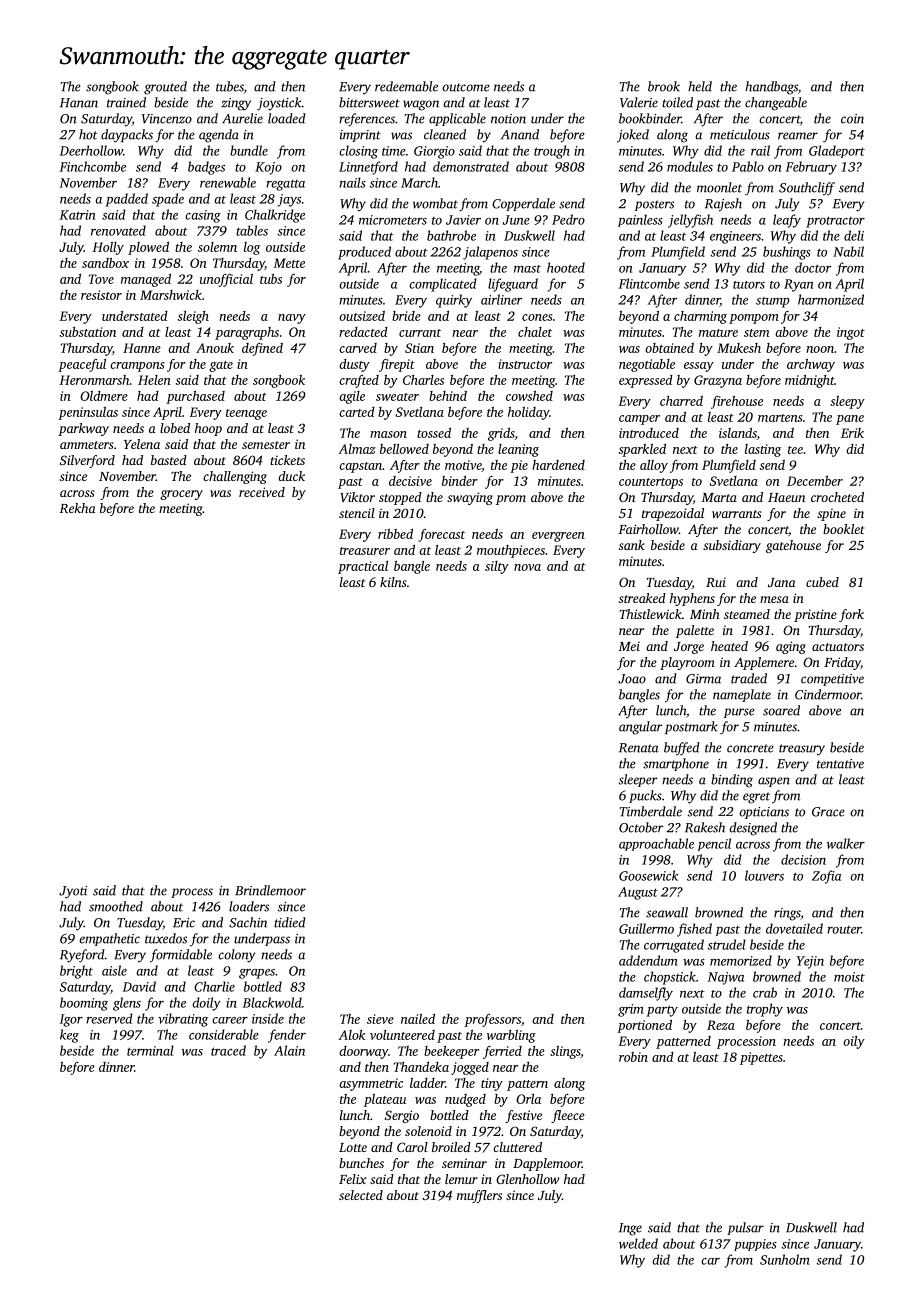 This screenshot has height=1308, width=924. Describe the element at coordinates (418, 1019) in the screenshot. I see `nailed` at that location.
